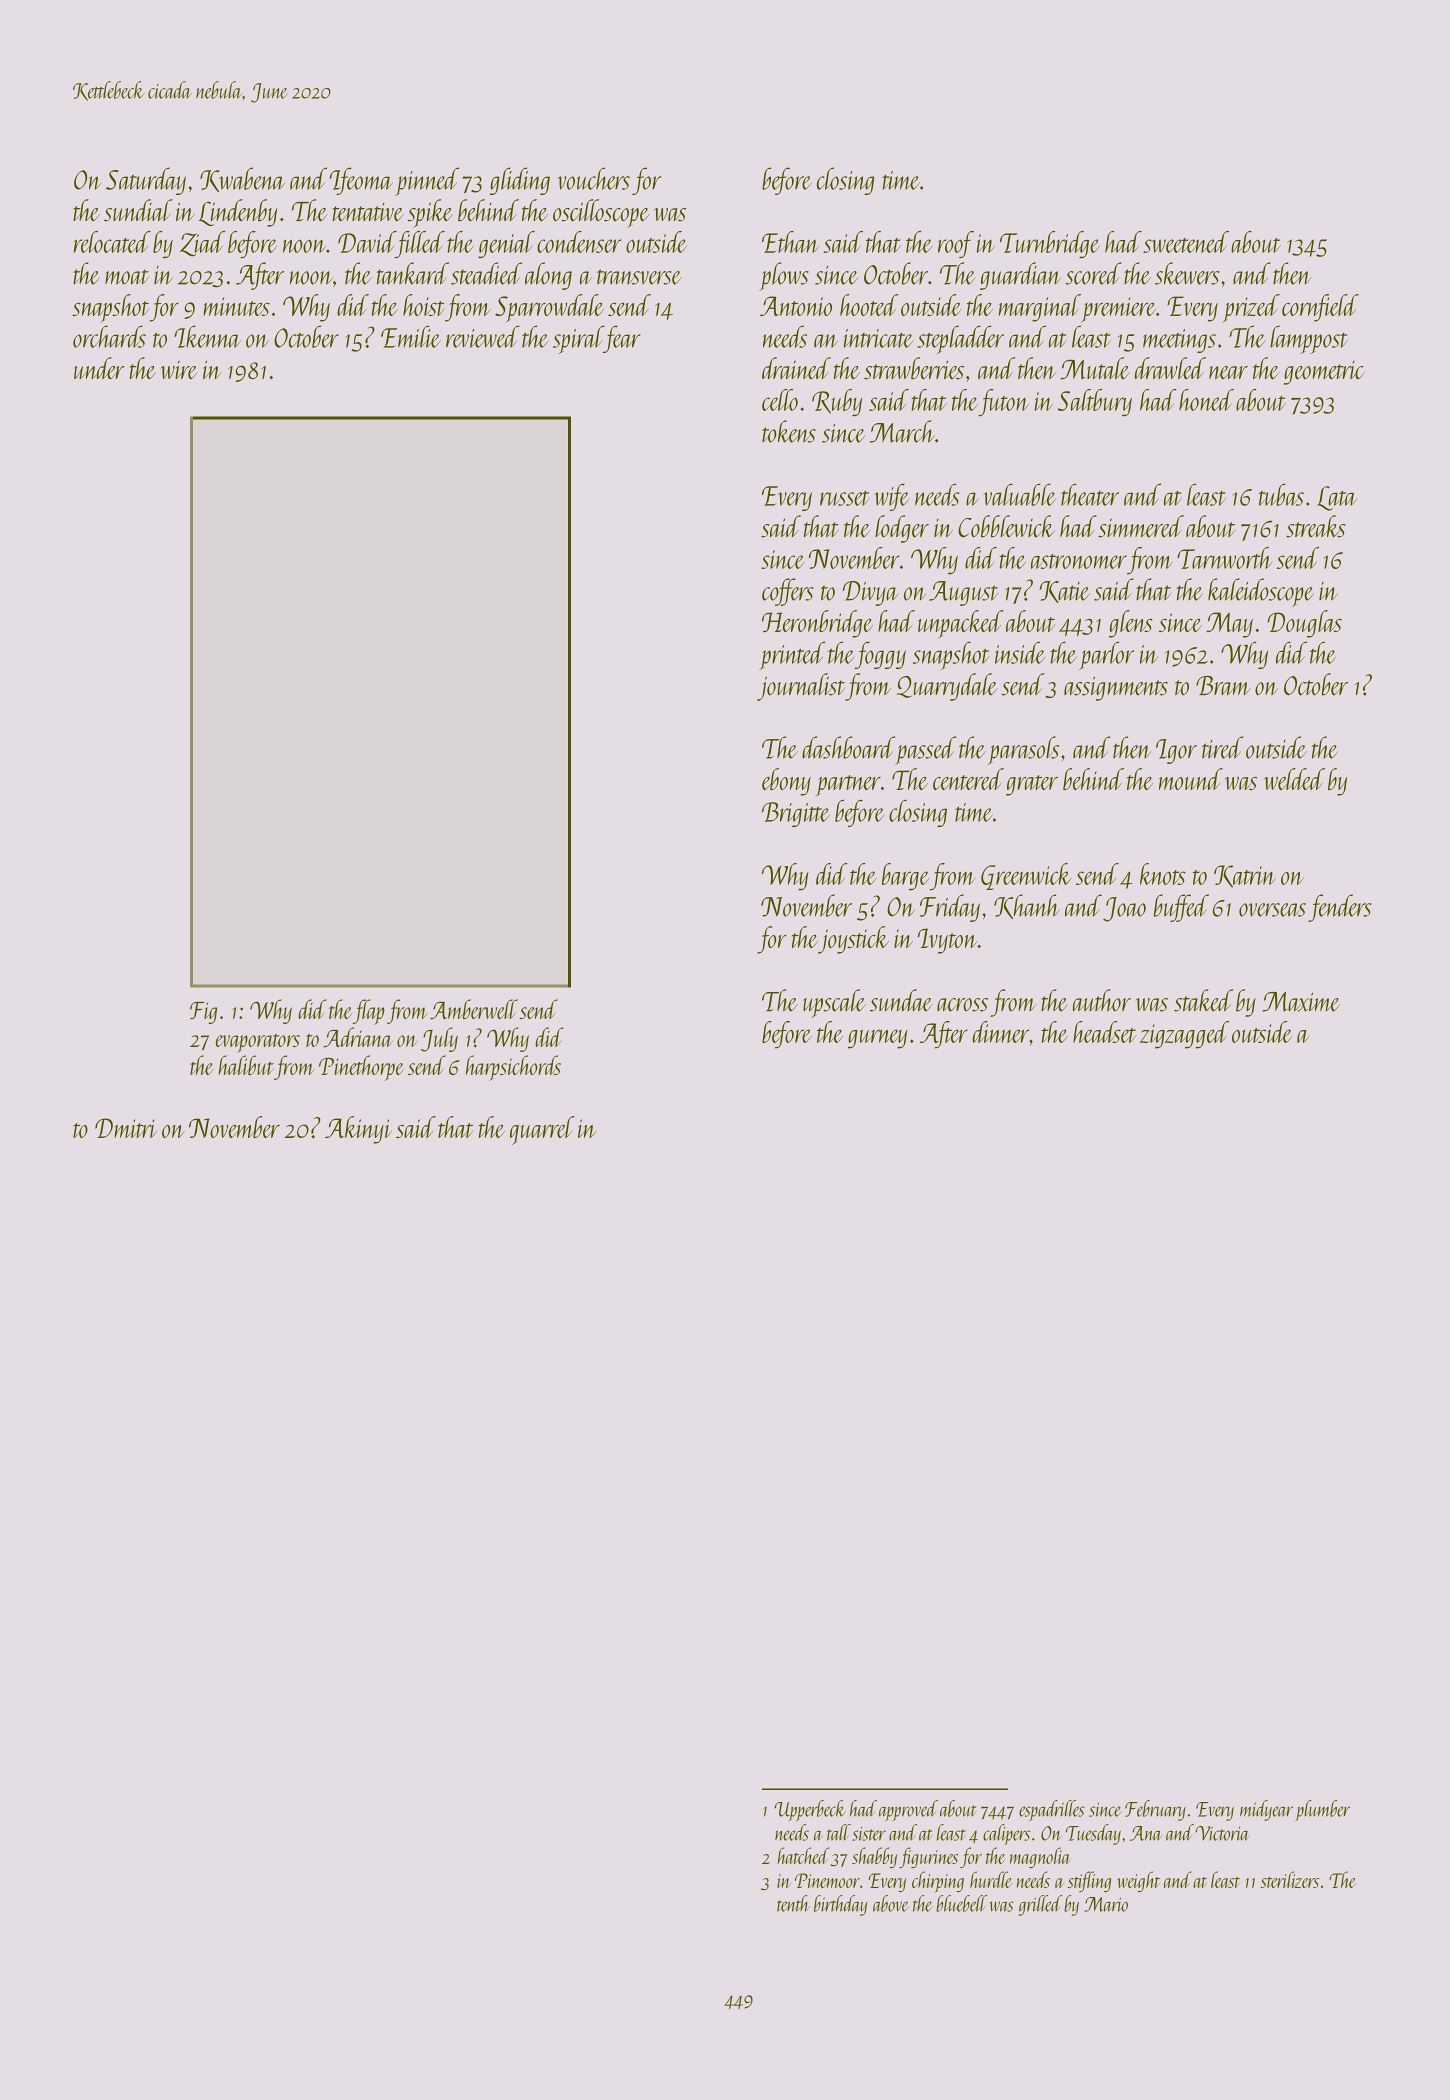 The image size is (1450, 2100). I want to click on quarrel, so click(542, 1130).
